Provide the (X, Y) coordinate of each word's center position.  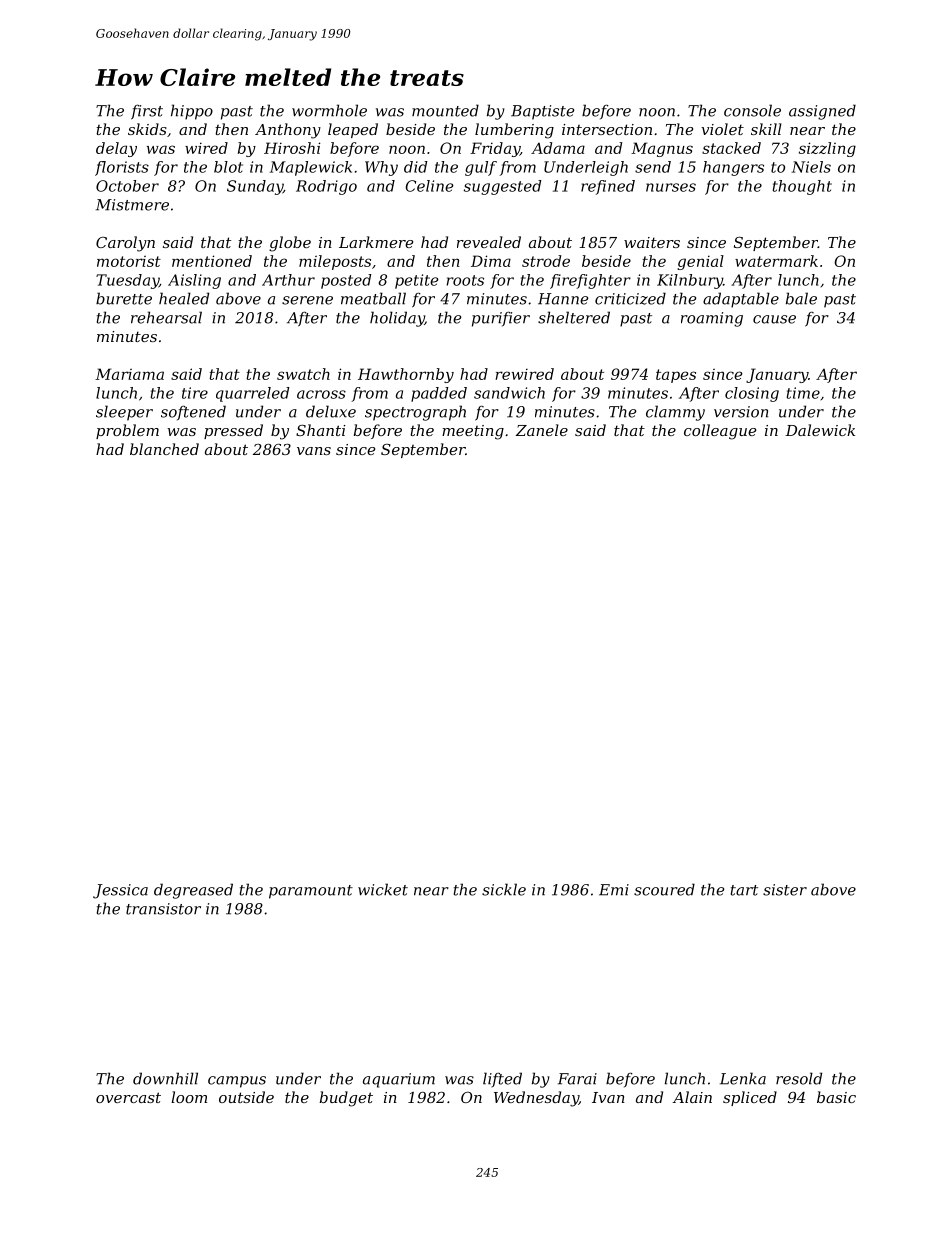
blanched (164, 449)
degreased (193, 891)
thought (802, 187)
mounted (445, 110)
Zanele (542, 430)
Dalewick (820, 430)
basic (836, 1097)
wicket (383, 889)
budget (346, 1099)
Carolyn (125, 244)
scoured (664, 889)
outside (246, 1097)
